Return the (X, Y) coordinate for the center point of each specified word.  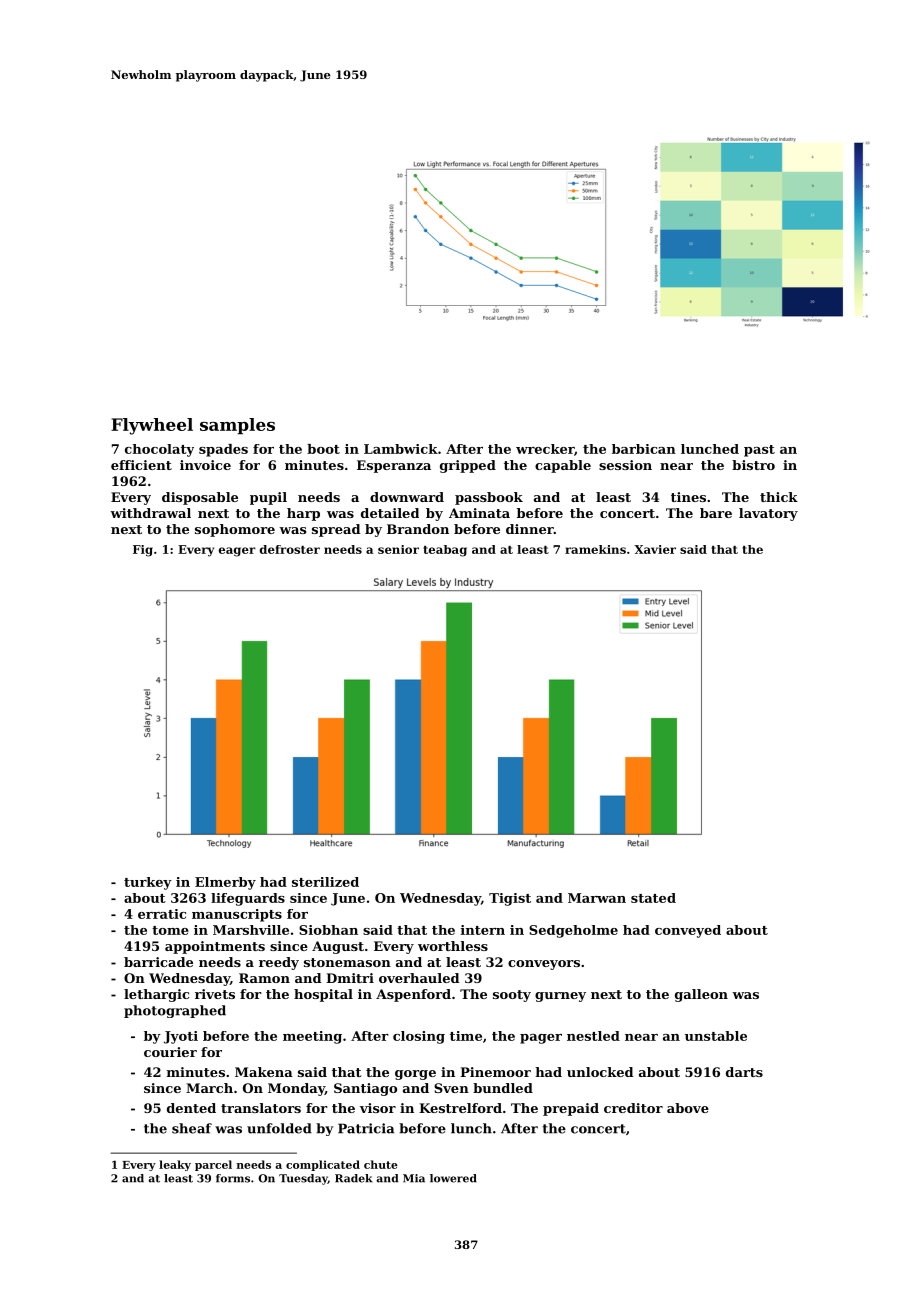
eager (237, 552)
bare (716, 513)
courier (170, 1052)
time (466, 1036)
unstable (716, 1036)
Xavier (655, 549)
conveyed (688, 931)
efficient (141, 465)
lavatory (768, 514)
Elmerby (225, 883)
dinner (530, 529)
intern (483, 930)
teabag (445, 551)
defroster (290, 549)
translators (261, 1108)
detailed (390, 513)
